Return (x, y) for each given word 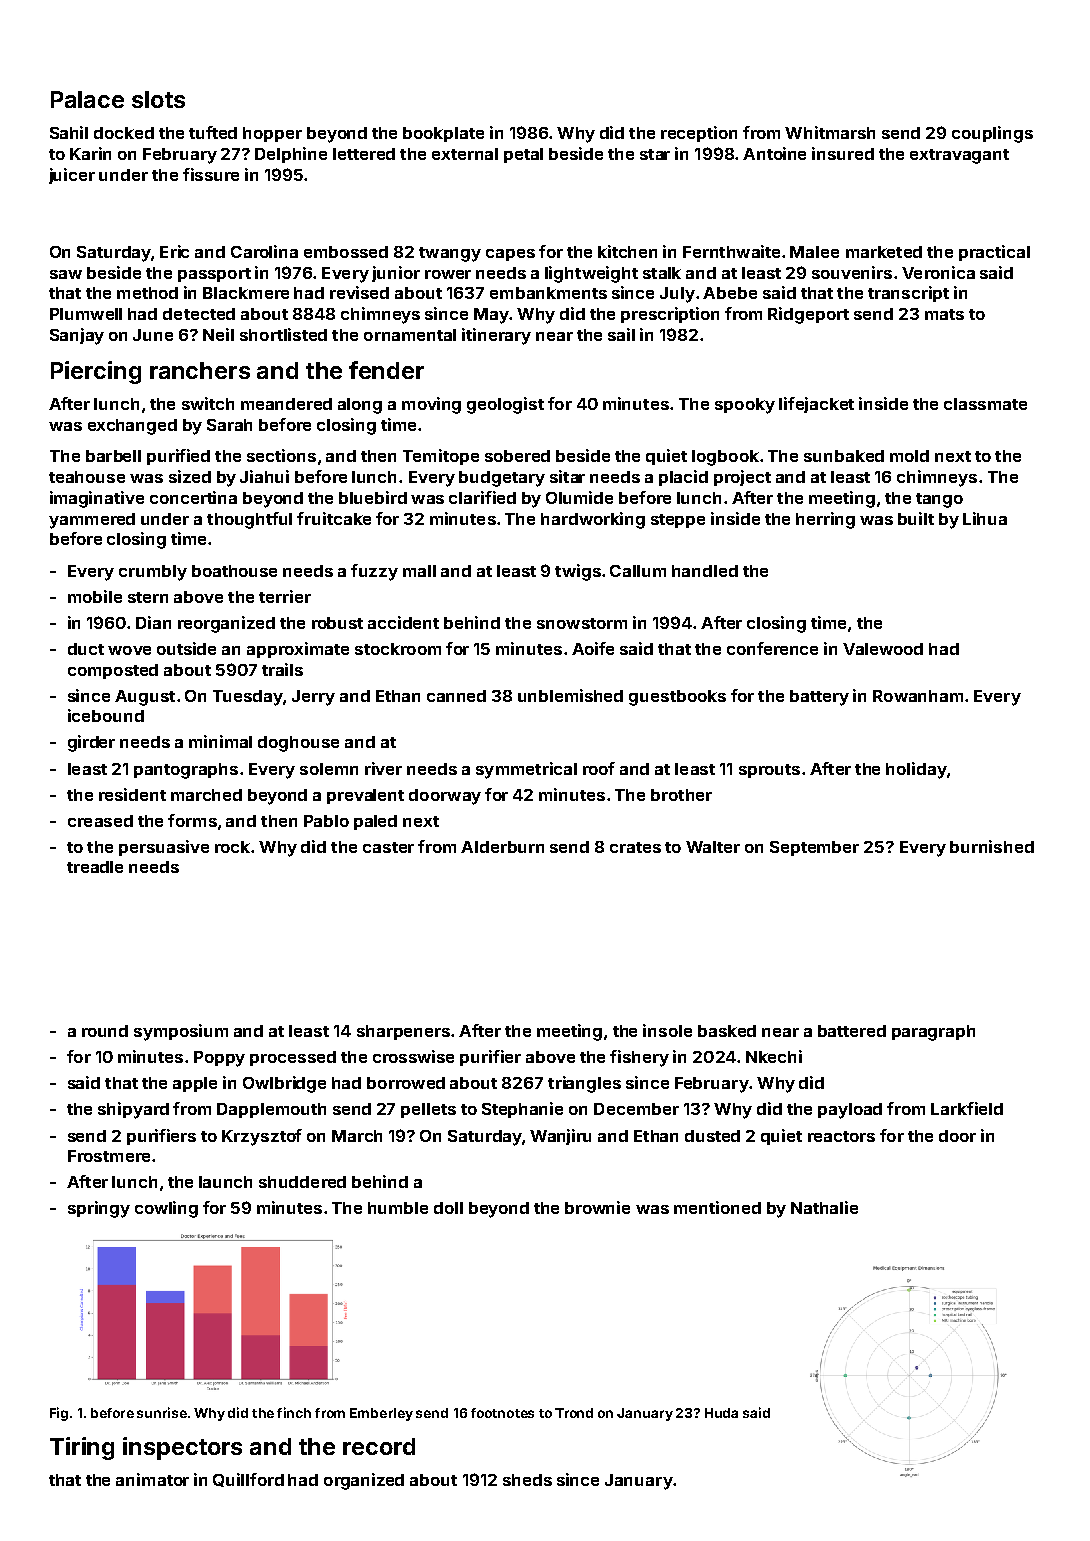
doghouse (298, 744)
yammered (92, 521)
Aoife (593, 648)
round (105, 1031)
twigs (578, 572)
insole (667, 1030)
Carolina (264, 251)
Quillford (248, 1480)
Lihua (985, 518)
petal (523, 155)
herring (825, 520)
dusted (712, 1136)
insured (843, 153)
